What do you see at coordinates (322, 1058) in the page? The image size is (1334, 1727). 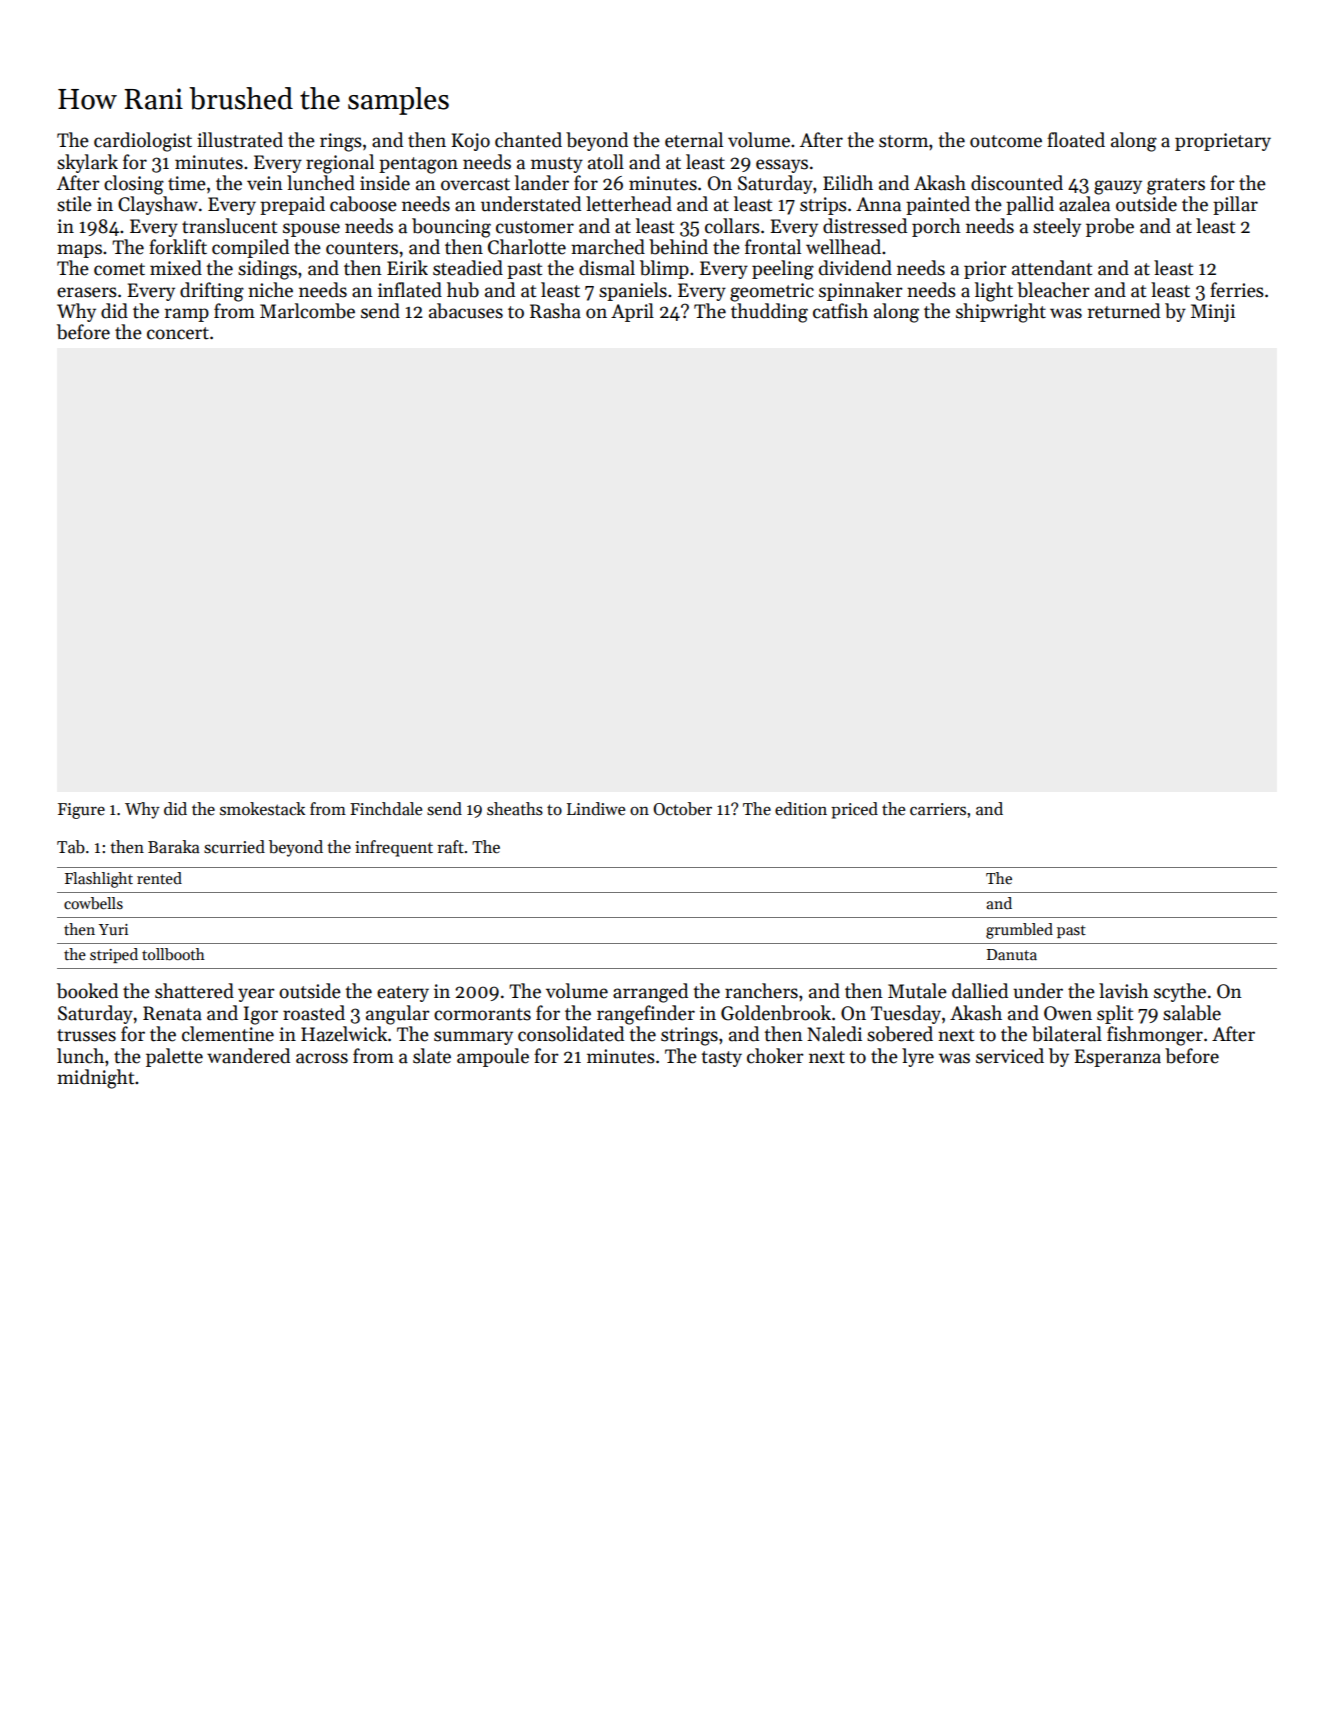 I see `across` at bounding box center [322, 1058].
